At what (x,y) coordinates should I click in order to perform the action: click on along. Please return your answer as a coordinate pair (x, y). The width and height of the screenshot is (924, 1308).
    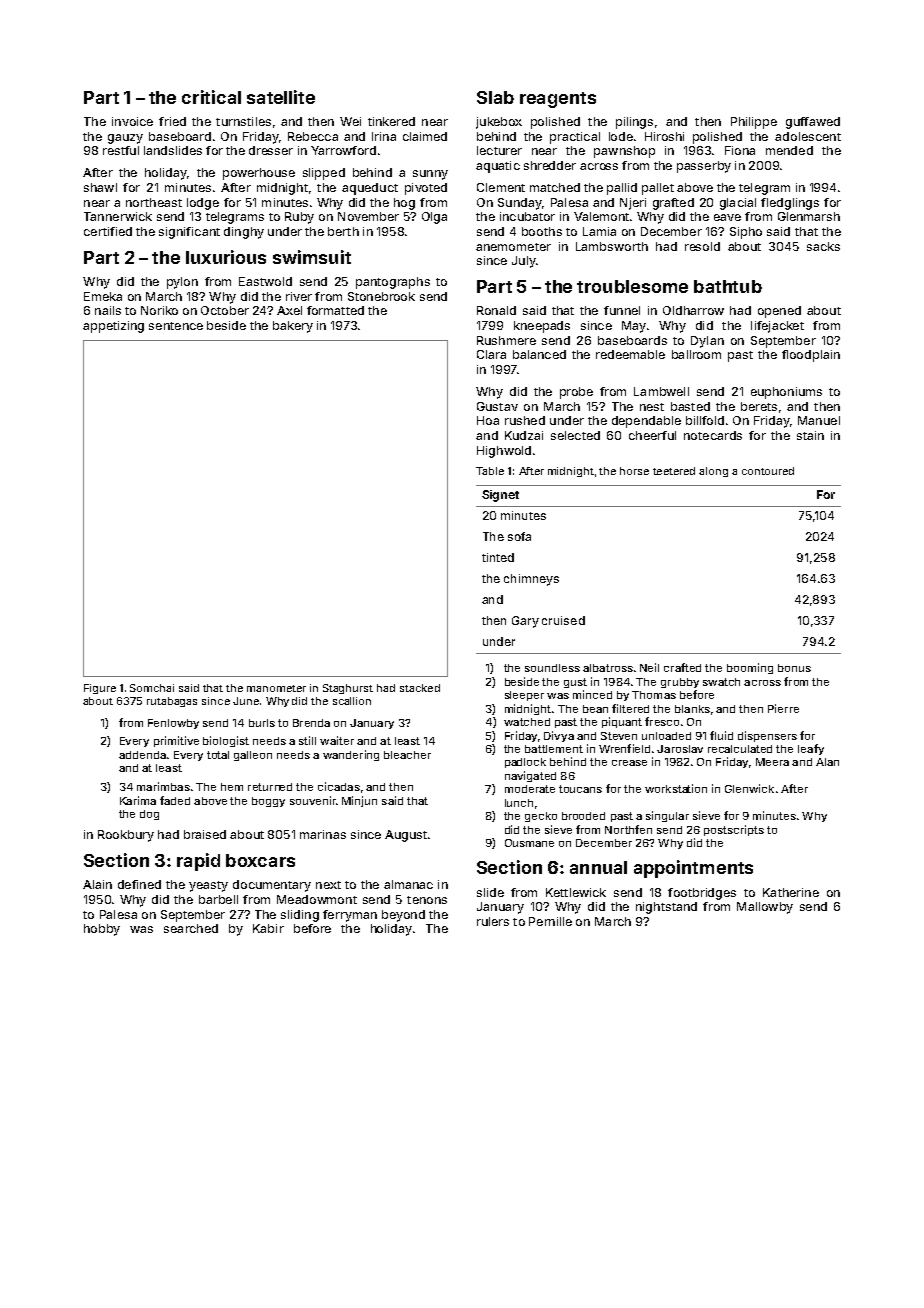
    Looking at the image, I should click on (713, 472).
